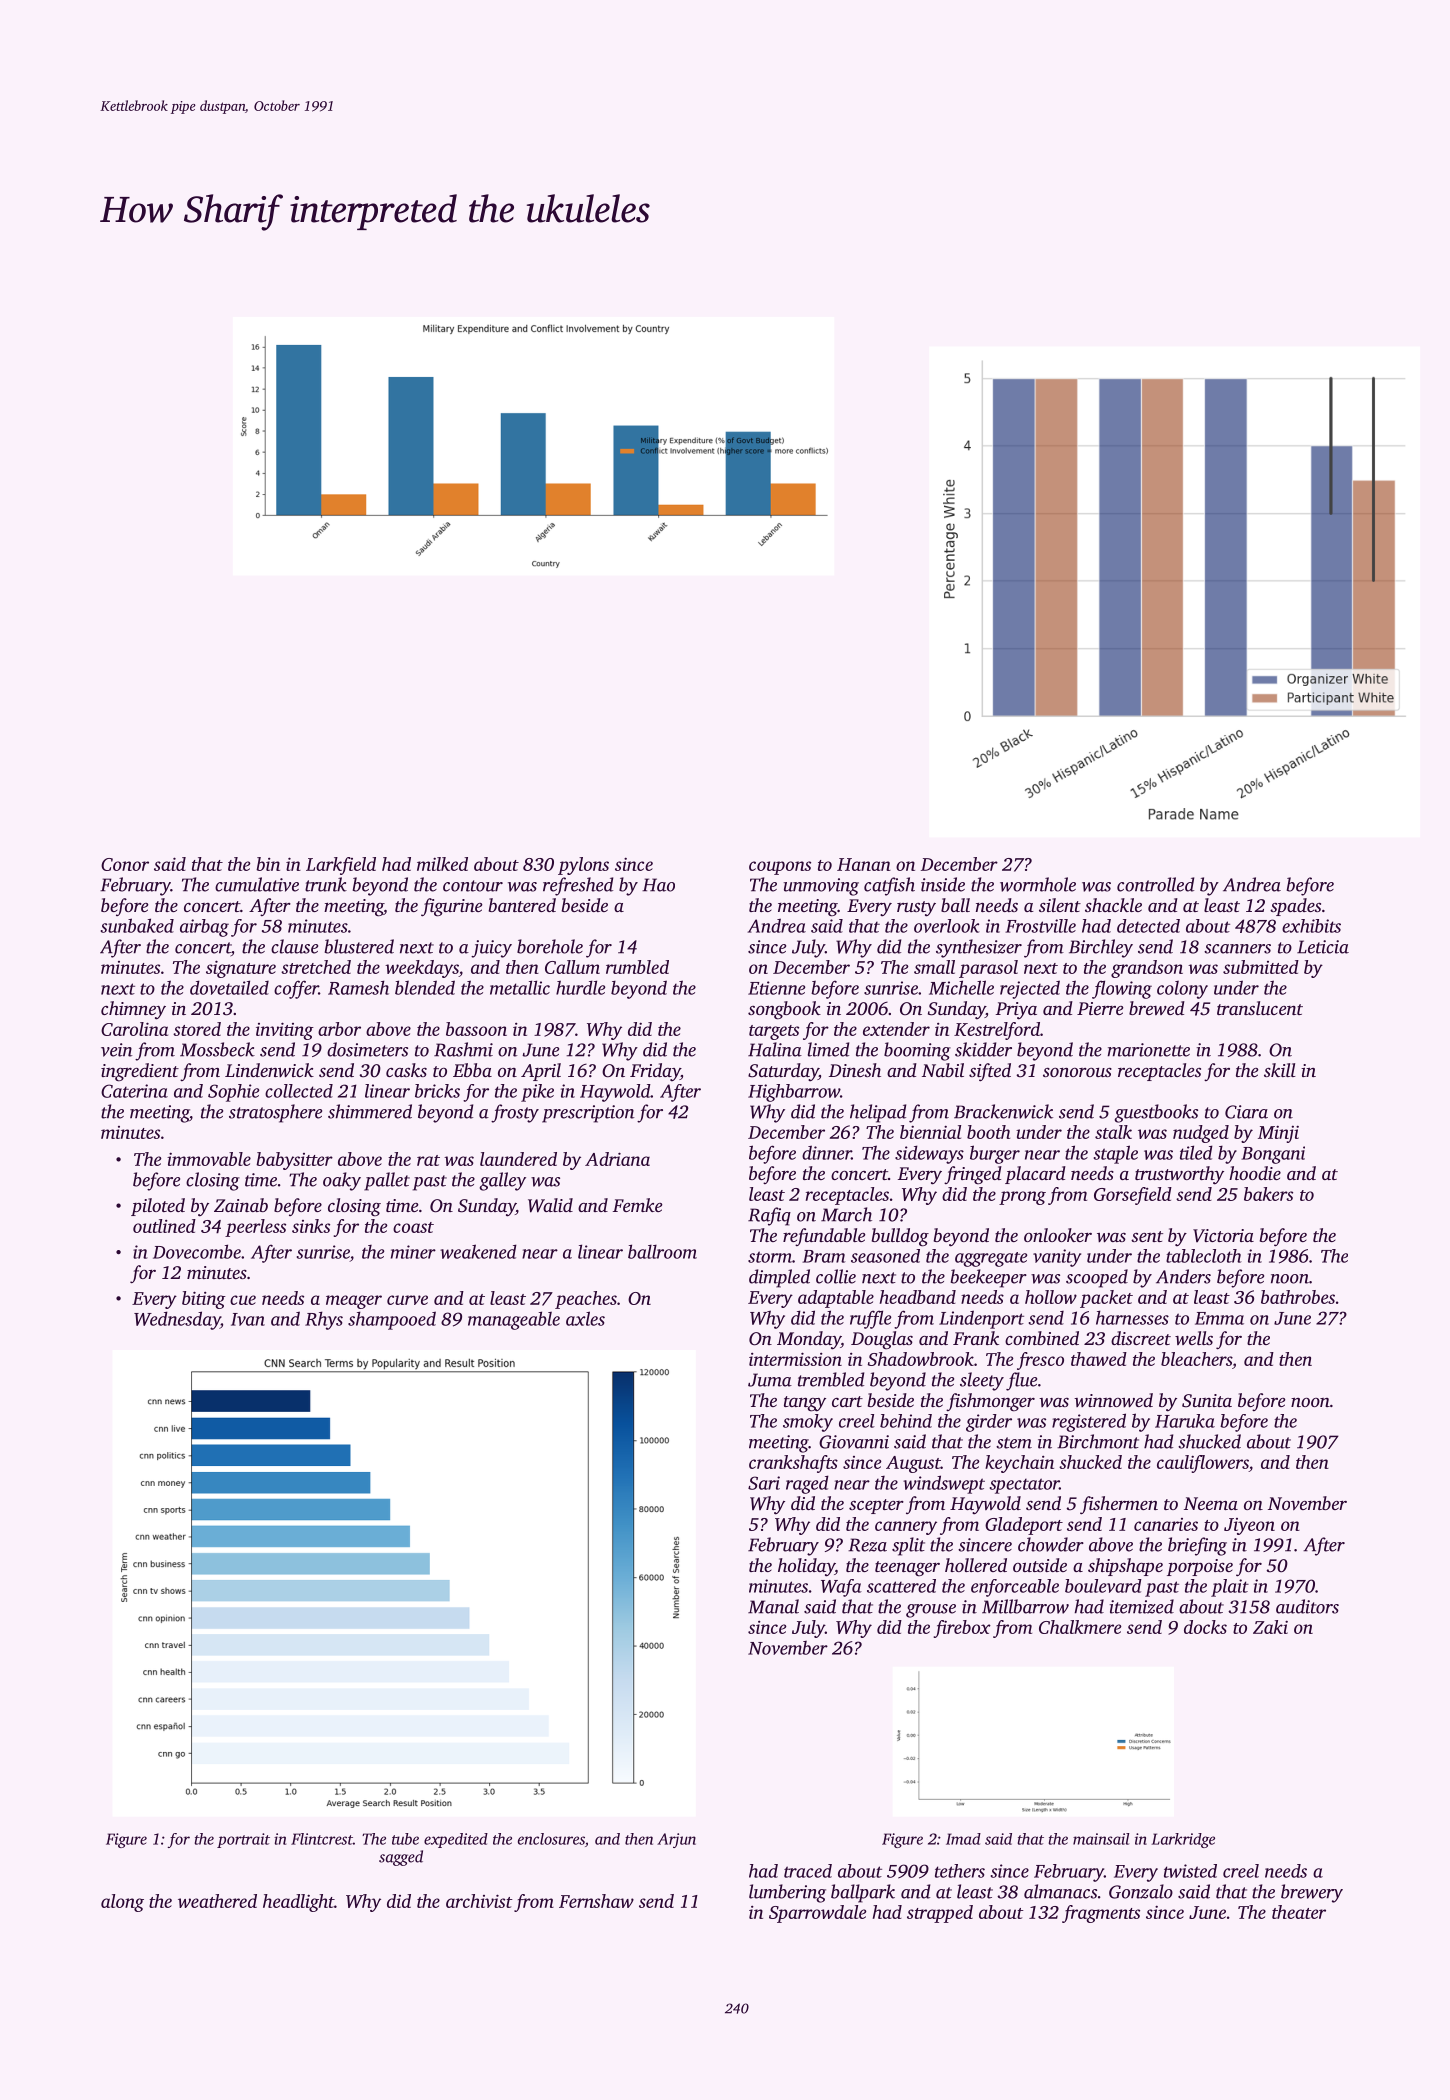  I want to click on pylons, so click(583, 866).
